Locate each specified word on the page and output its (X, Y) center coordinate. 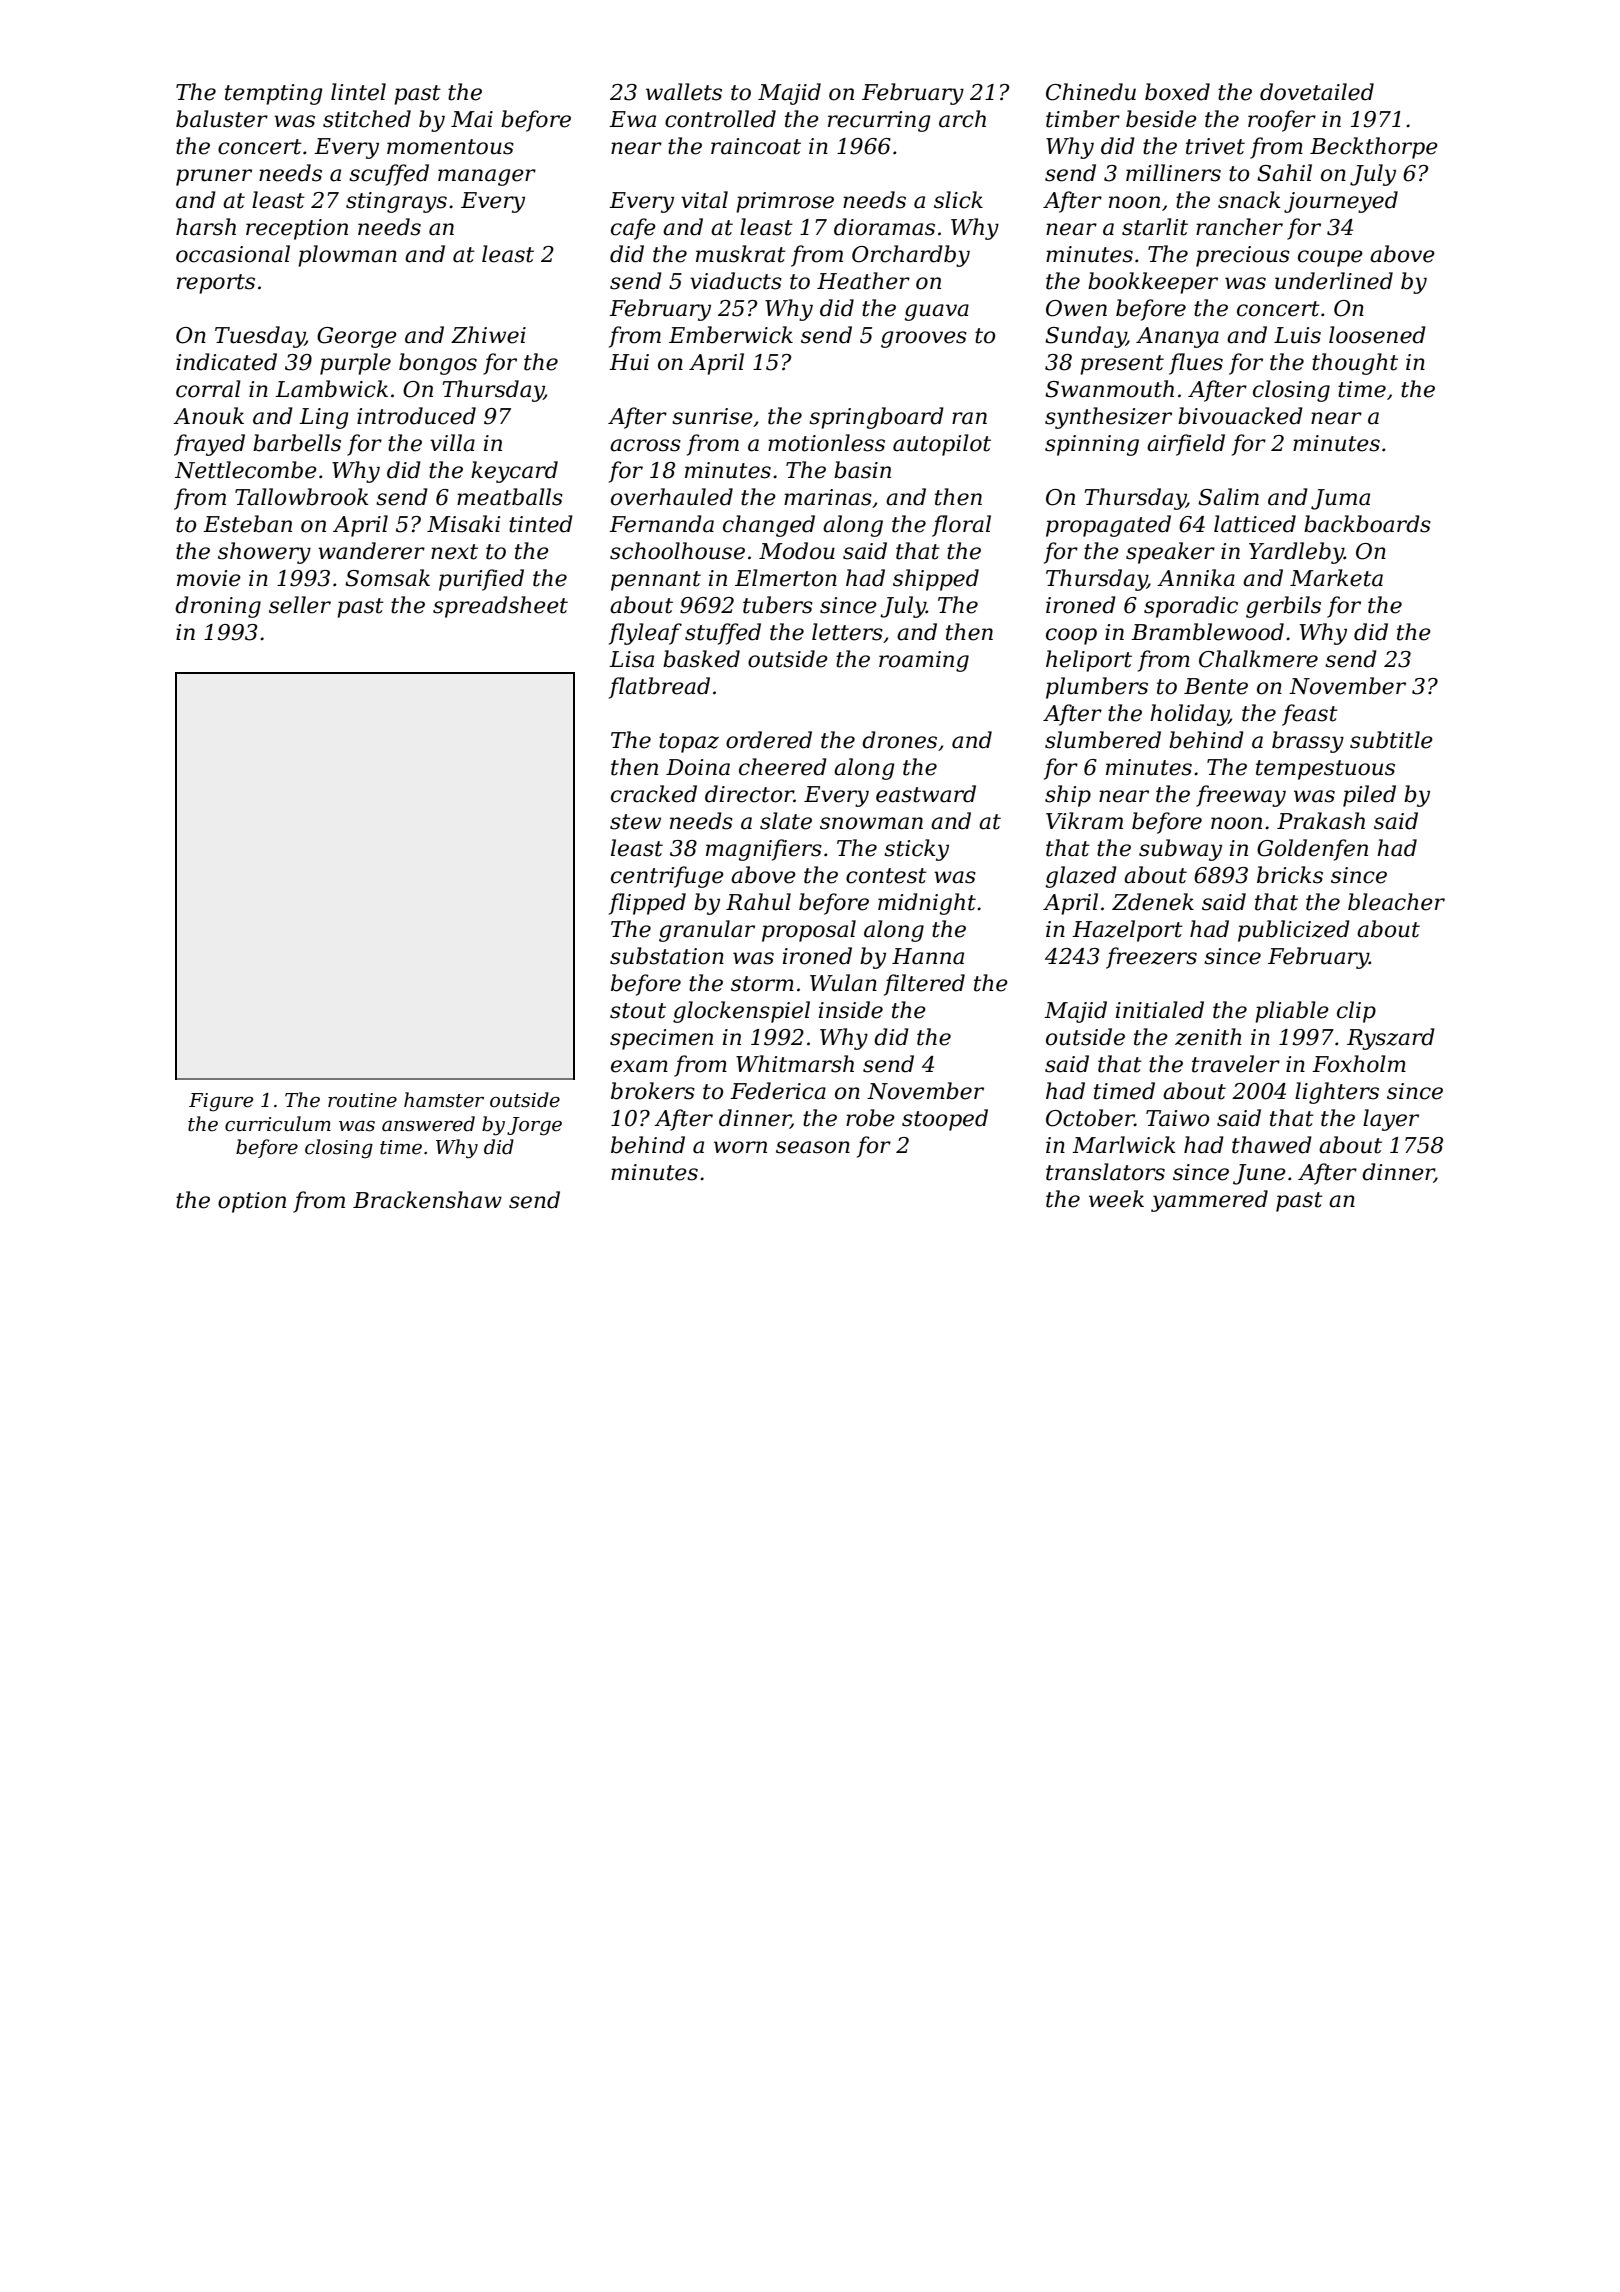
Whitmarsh (795, 1064)
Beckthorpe (1374, 148)
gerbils (1283, 607)
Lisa (631, 659)
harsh (206, 227)
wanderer (371, 551)
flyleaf (645, 634)
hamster (444, 1100)
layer (1391, 1120)
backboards (1367, 524)
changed (769, 526)
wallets (684, 92)
